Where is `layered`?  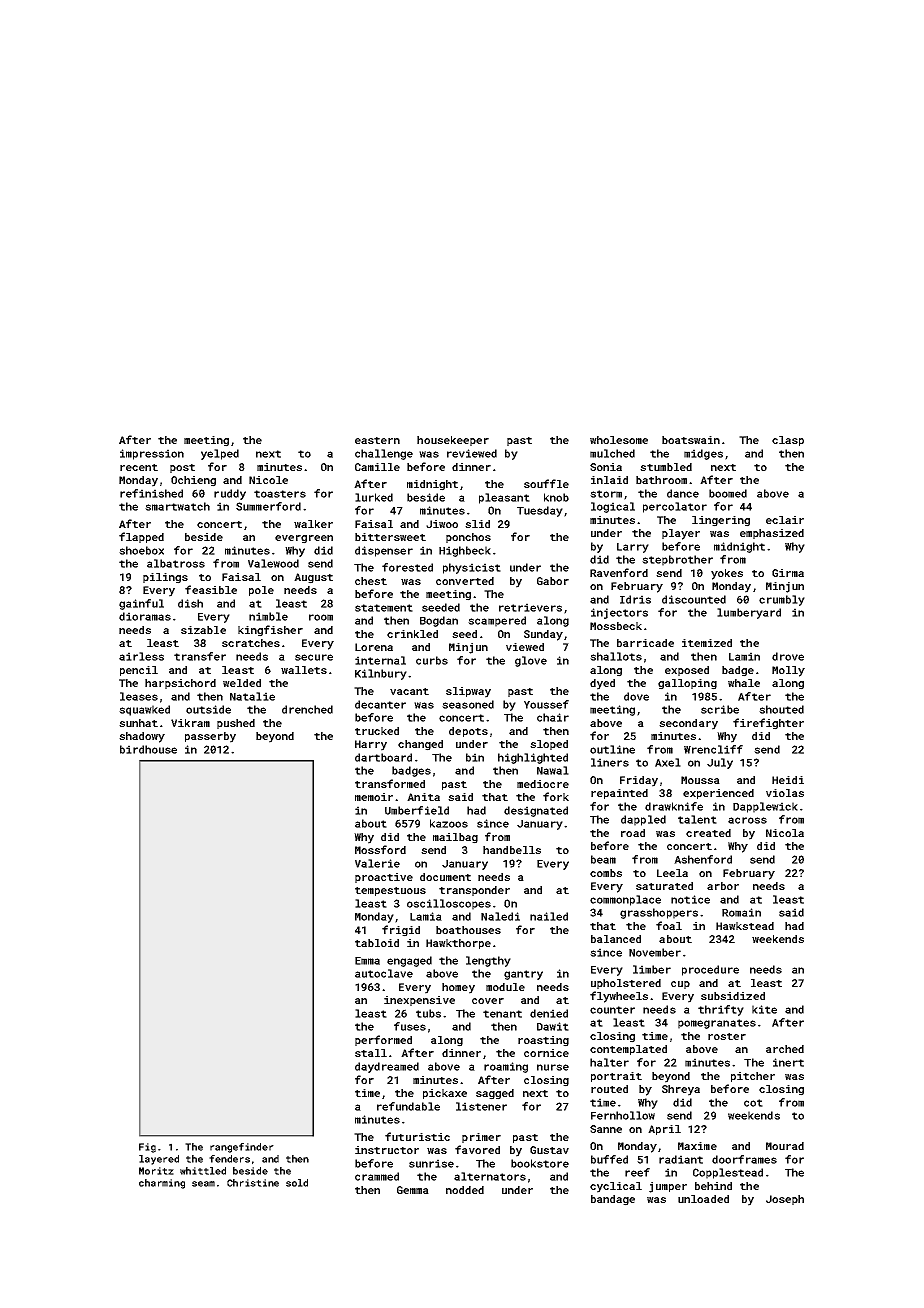 layered is located at coordinates (159, 1160).
